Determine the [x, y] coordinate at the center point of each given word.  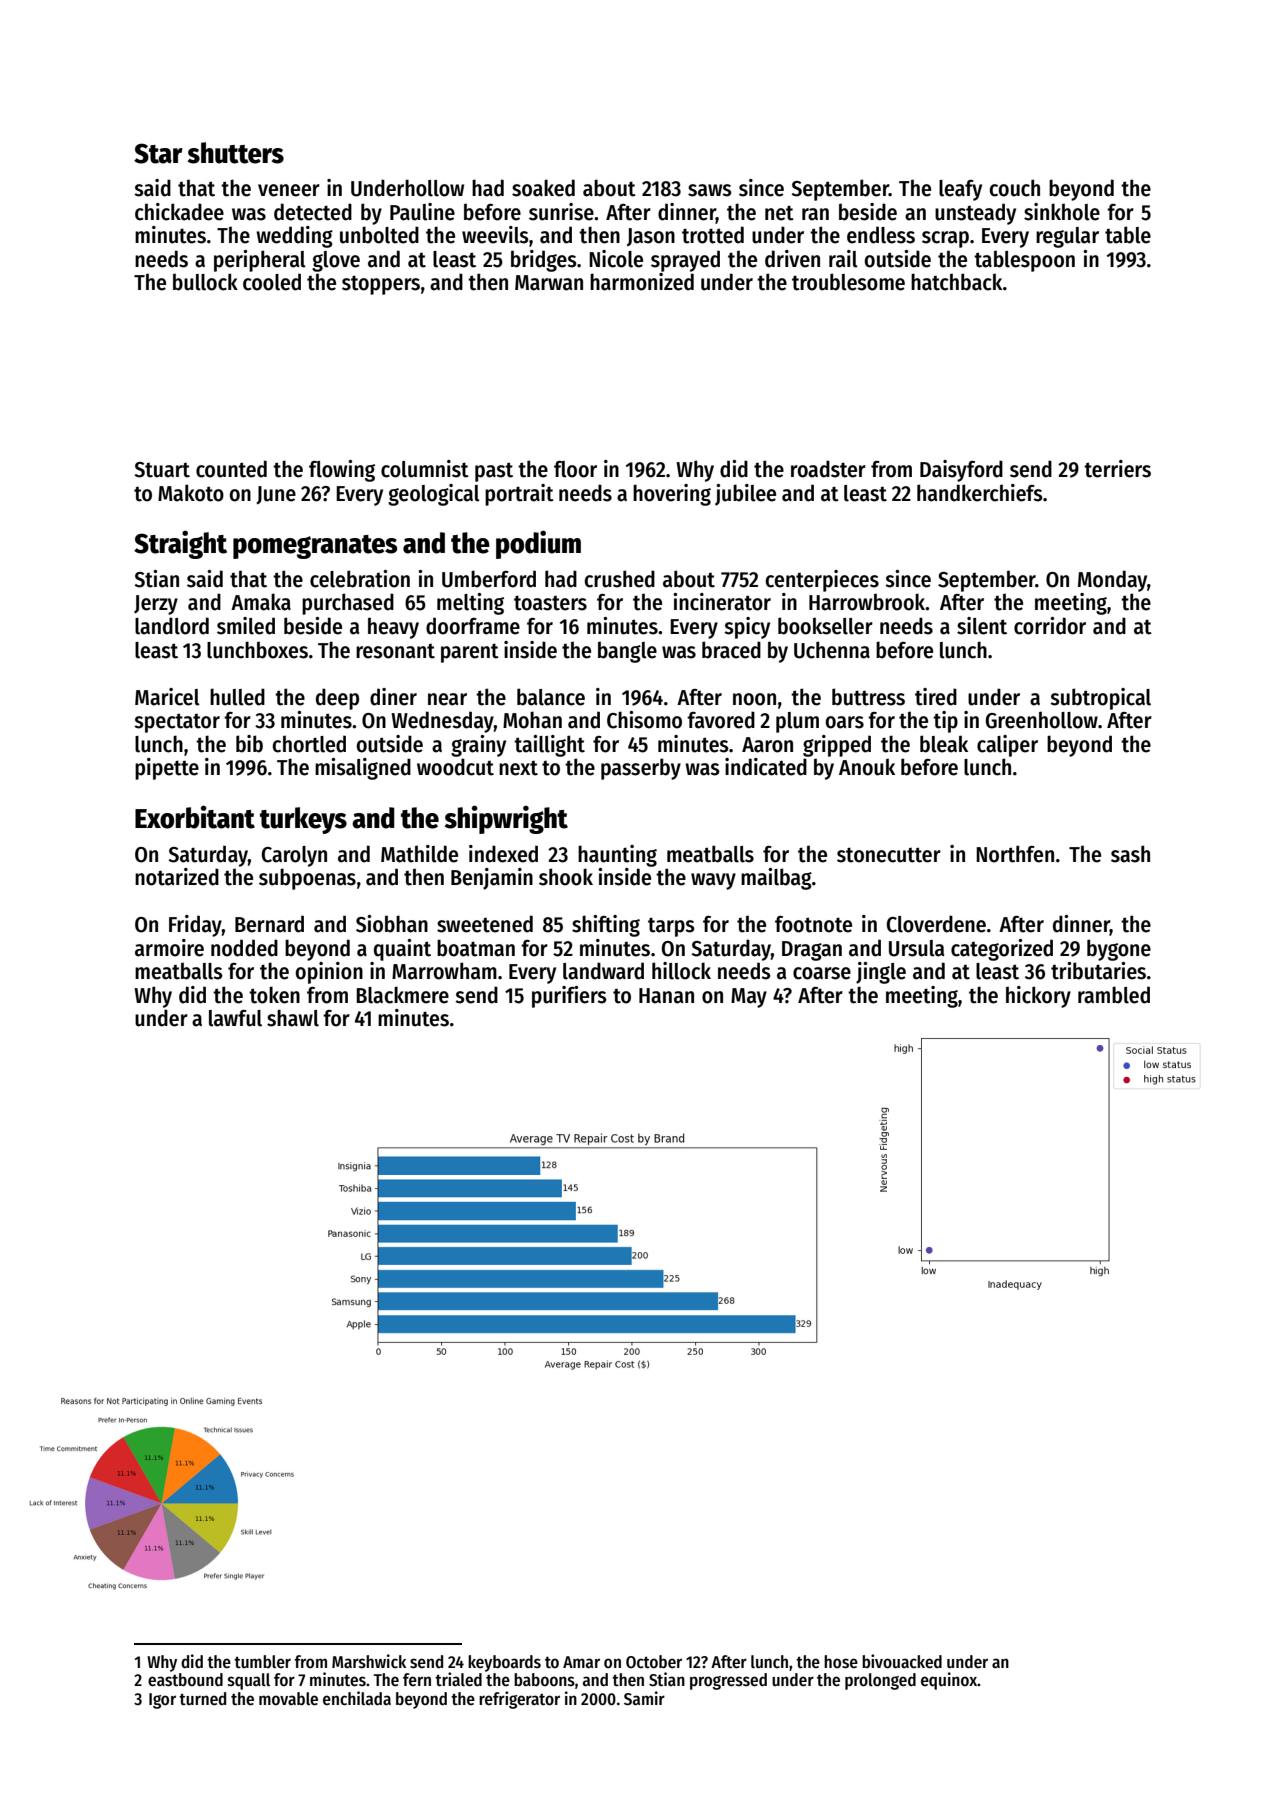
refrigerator [519, 1700]
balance [551, 697]
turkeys [303, 820]
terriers [1117, 469]
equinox [949, 1681]
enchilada [357, 1698]
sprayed [685, 261]
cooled [272, 282]
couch [1014, 188]
